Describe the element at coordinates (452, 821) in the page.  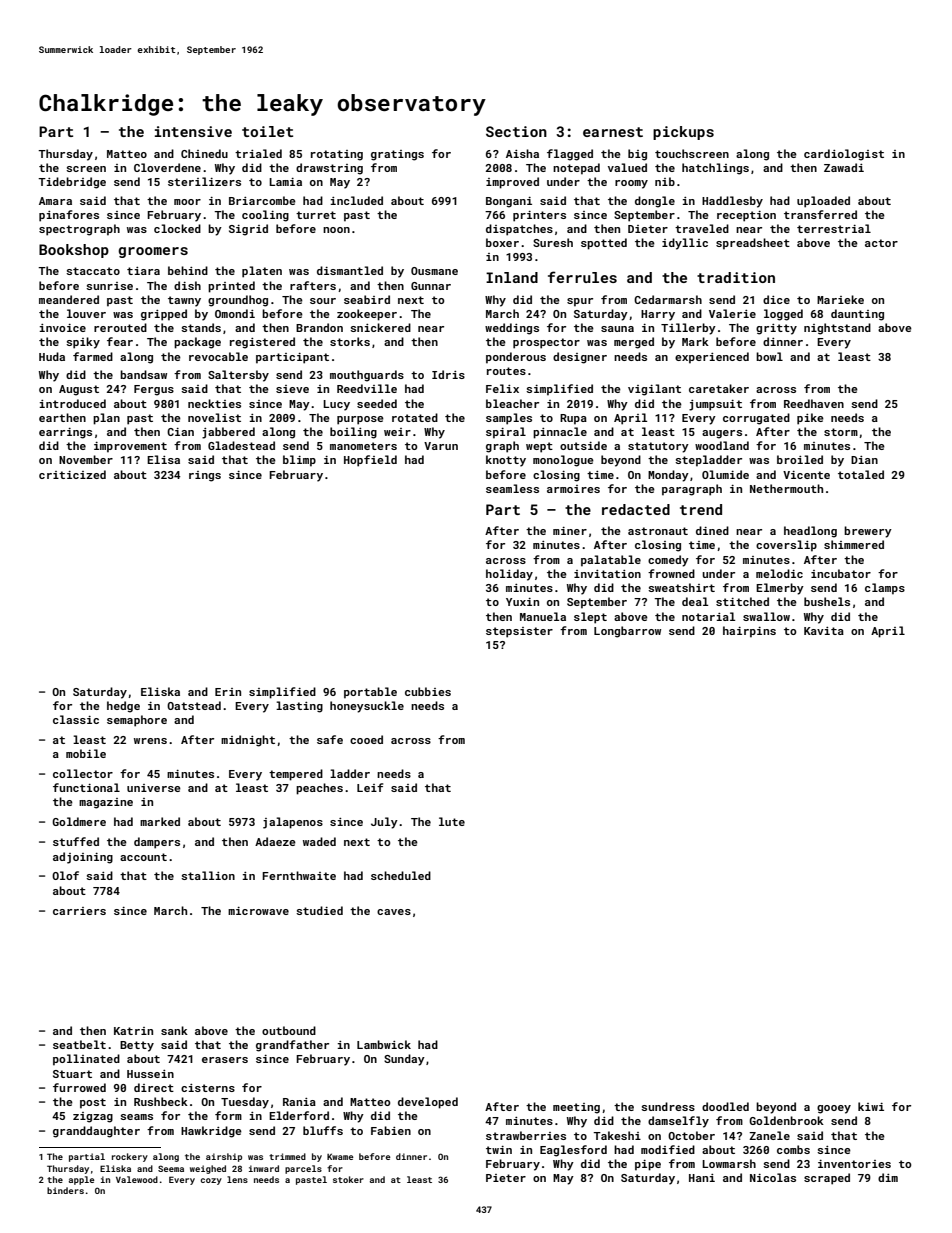
I see `lute` at that location.
